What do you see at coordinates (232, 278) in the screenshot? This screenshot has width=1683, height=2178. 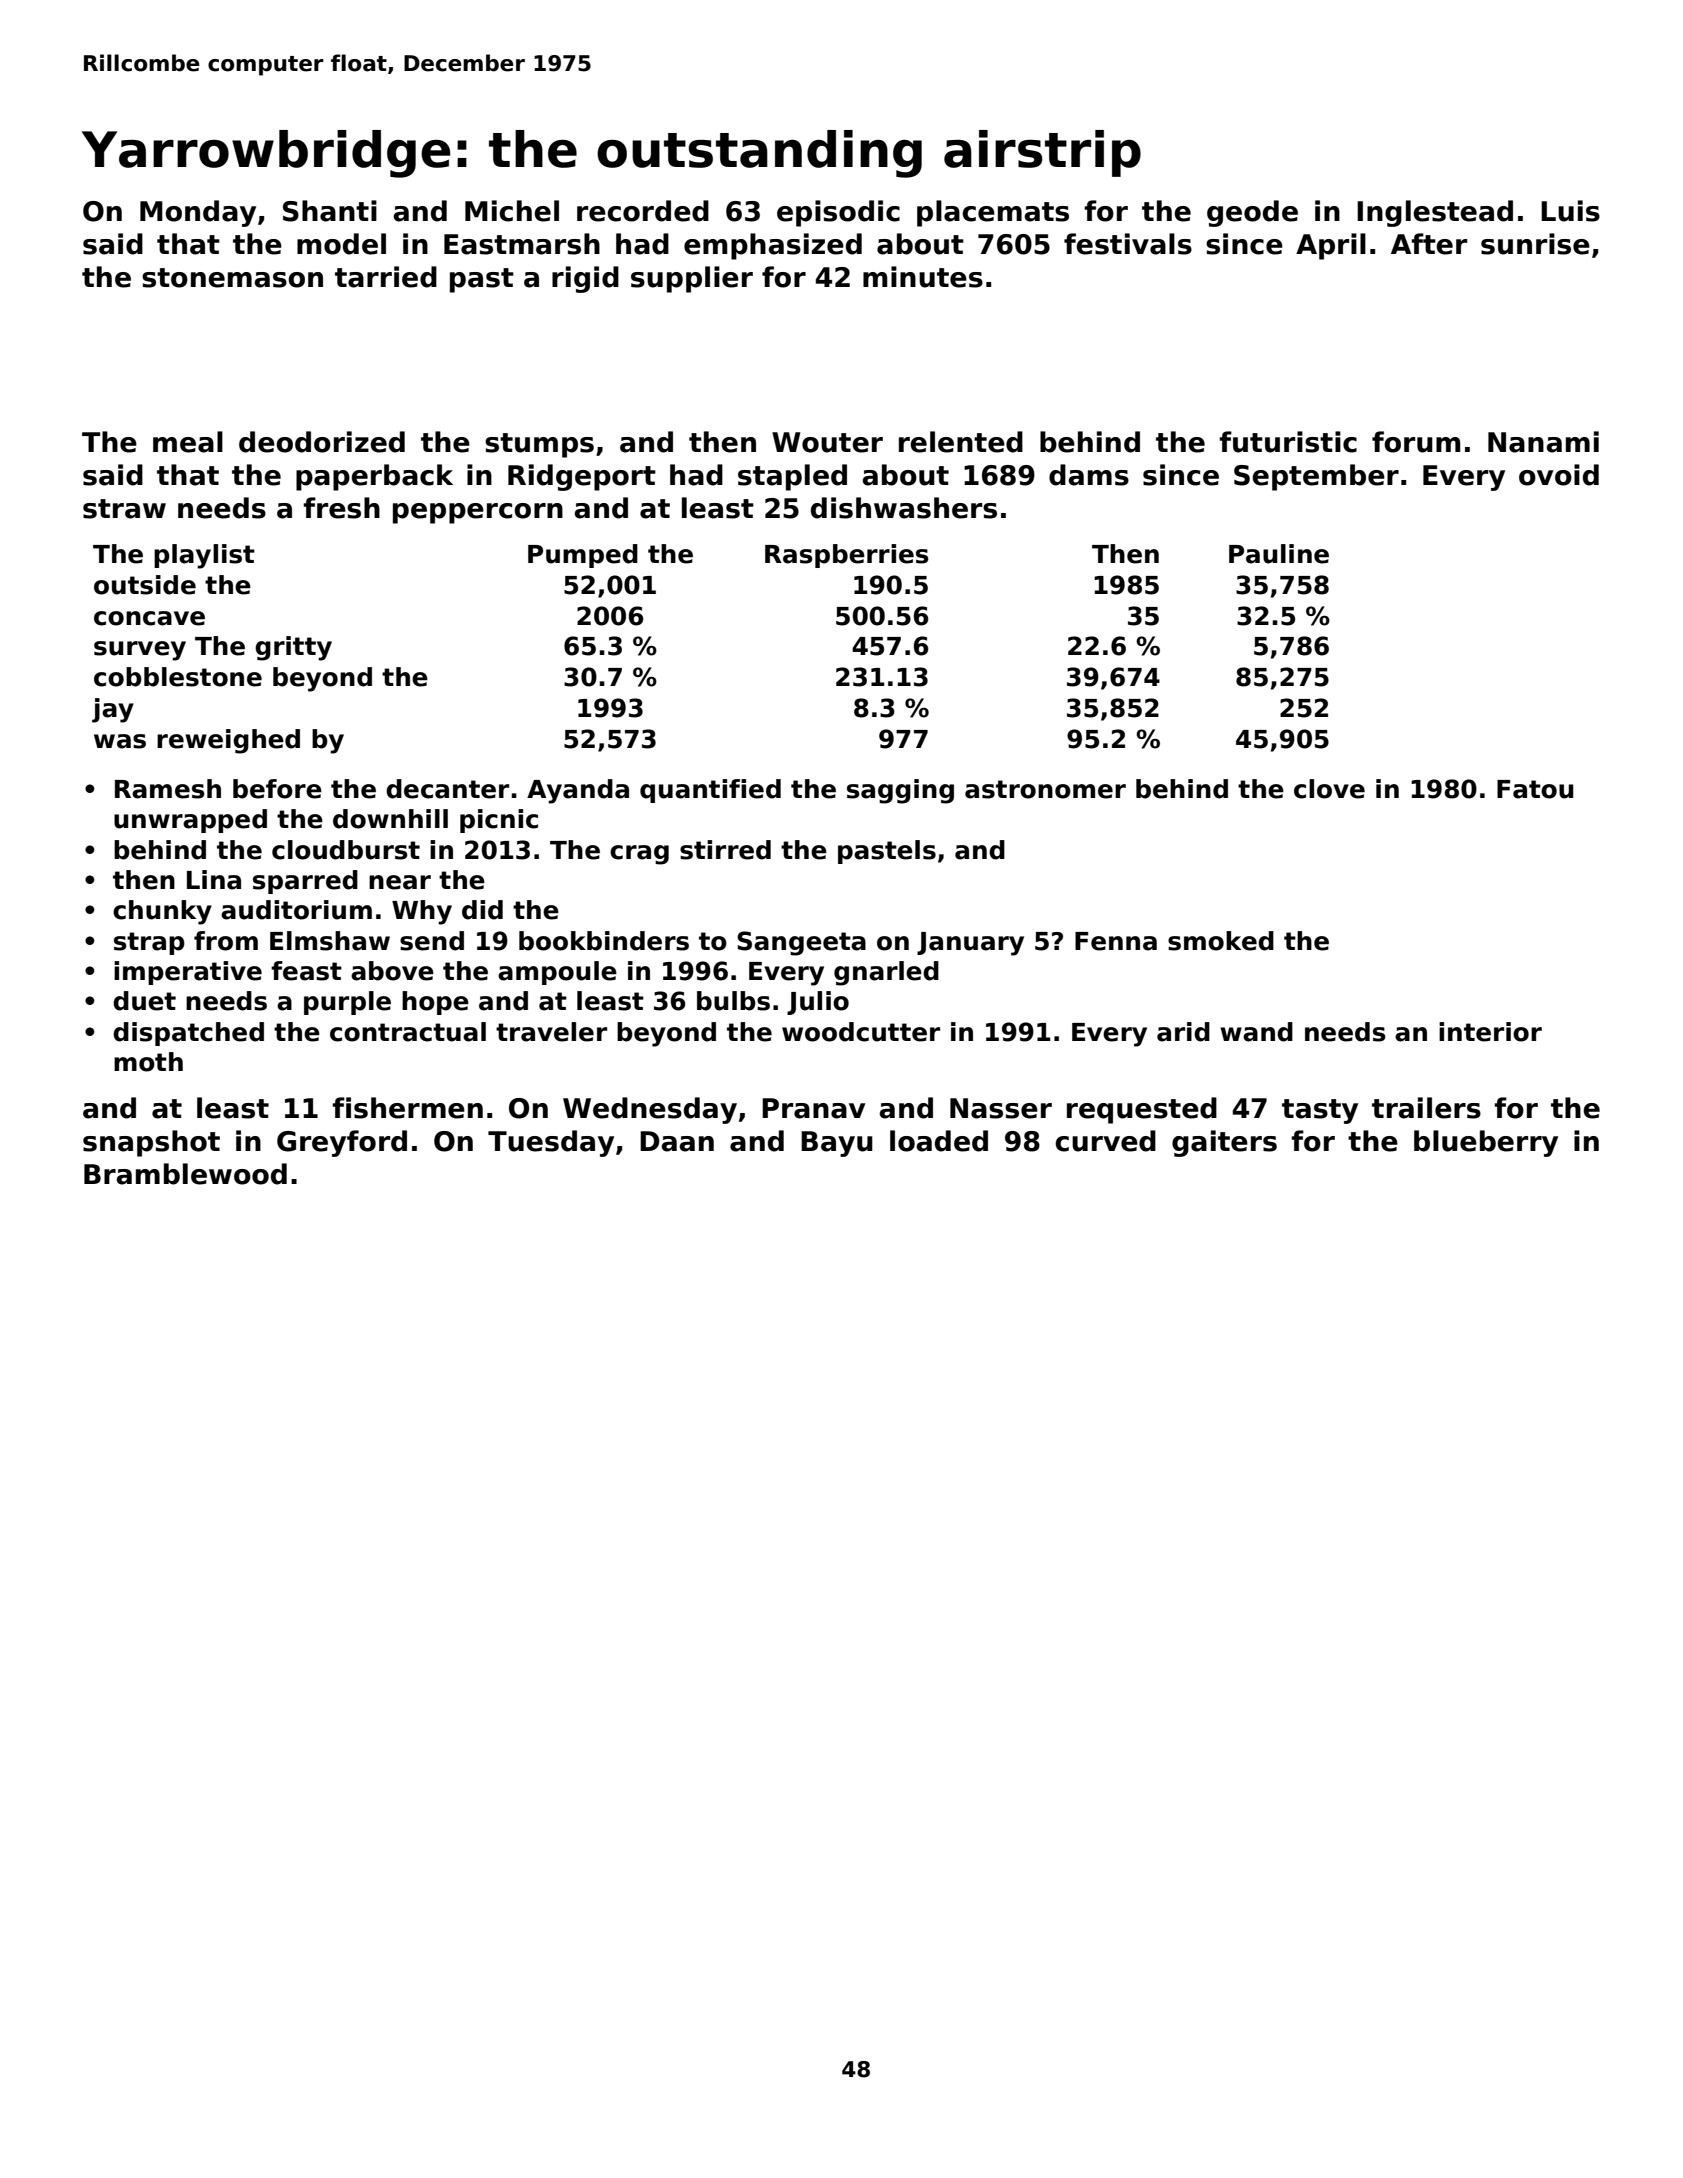 I see `stonemason` at bounding box center [232, 278].
